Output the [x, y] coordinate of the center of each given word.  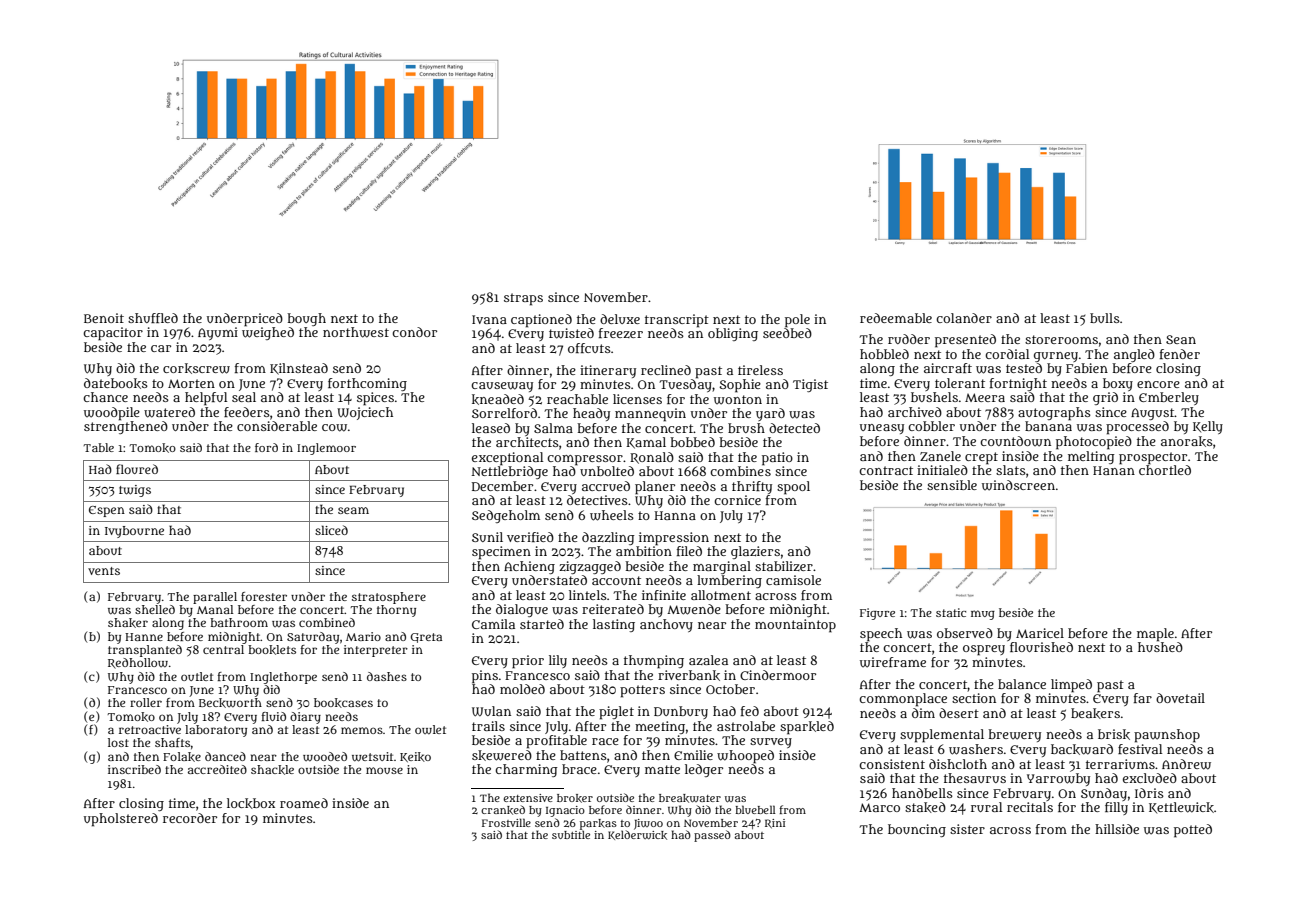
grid [1105, 398]
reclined [666, 370]
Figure [877, 614]
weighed [268, 333]
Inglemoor [326, 449]
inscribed [134, 769]
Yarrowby [1058, 779]
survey [771, 743]
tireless [760, 370]
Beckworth [230, 703]
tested [1024, 368]
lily [558, 661]
